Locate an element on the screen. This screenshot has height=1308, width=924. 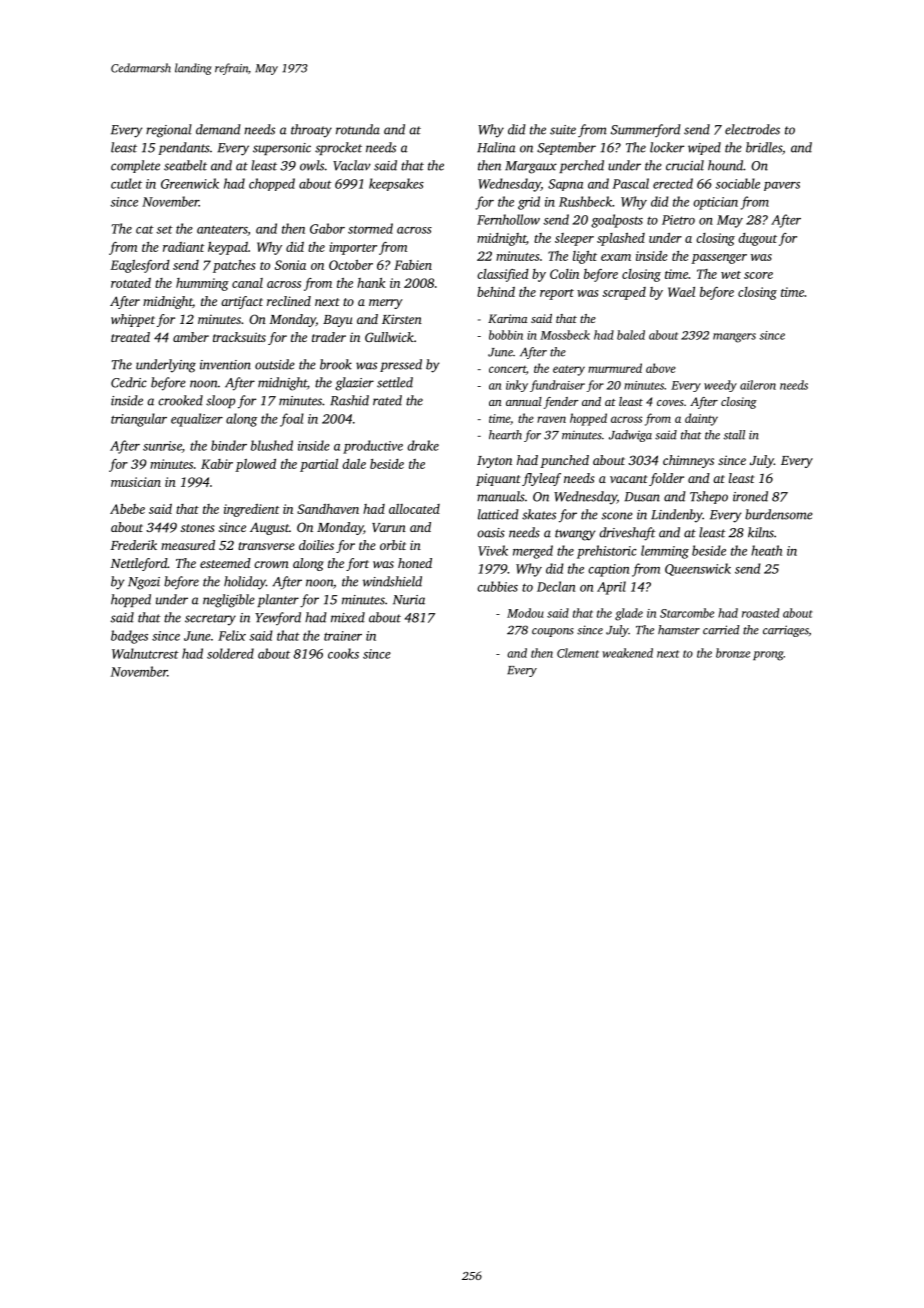
Vivek is located at coordinates (493, 550).
